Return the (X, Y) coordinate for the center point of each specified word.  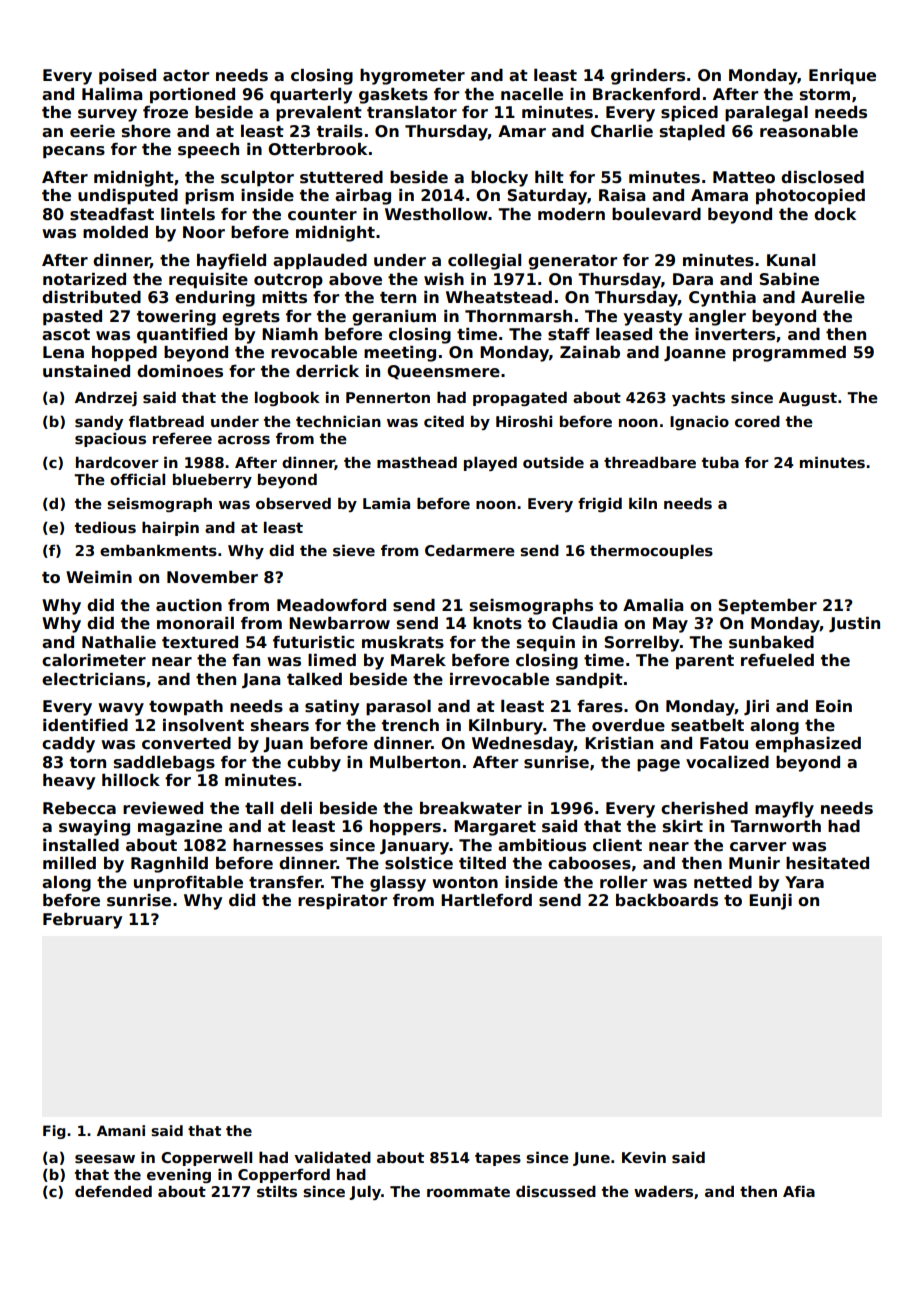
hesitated (827, 863)
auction (189, 605)
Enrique (842, 77)
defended (113, 1191)
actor (186, 76)
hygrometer (412, 77)
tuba (720, 462)
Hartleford (486, 900)
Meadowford (331, 605)
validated (332, 1157)
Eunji (770, 902)
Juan (283, 744)
